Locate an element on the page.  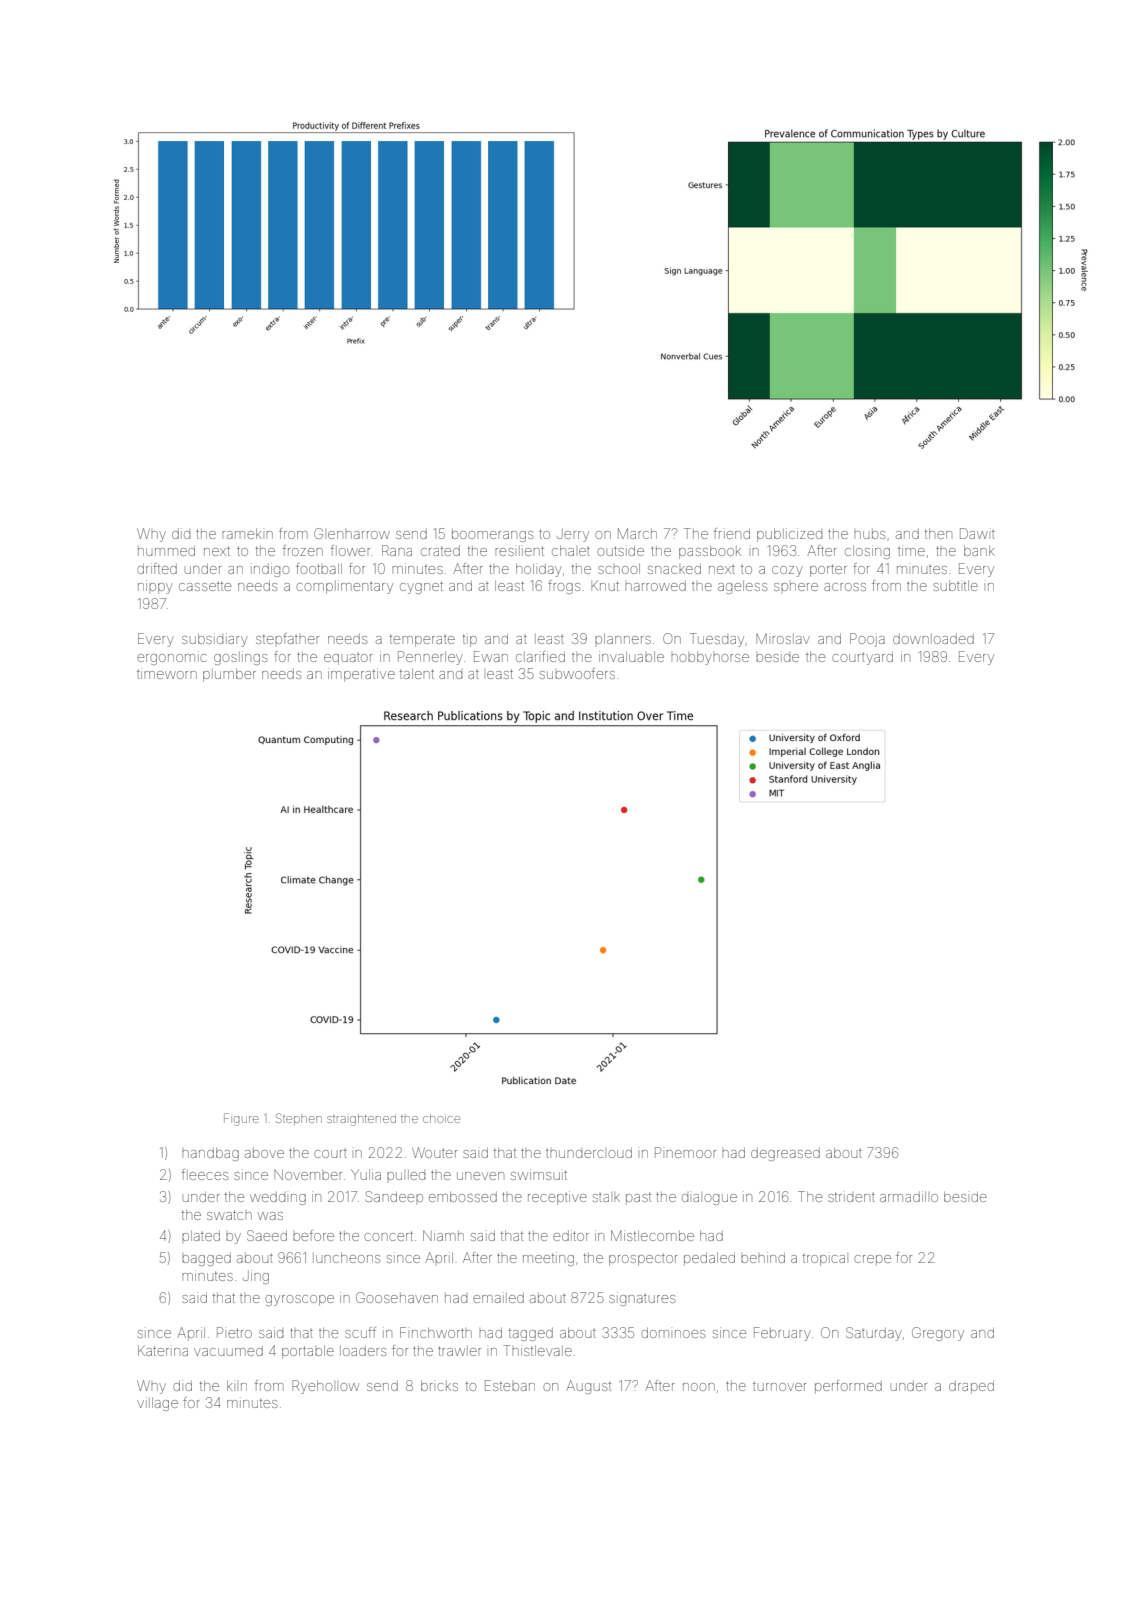
degreased is located at coordinates (785, 1154).
